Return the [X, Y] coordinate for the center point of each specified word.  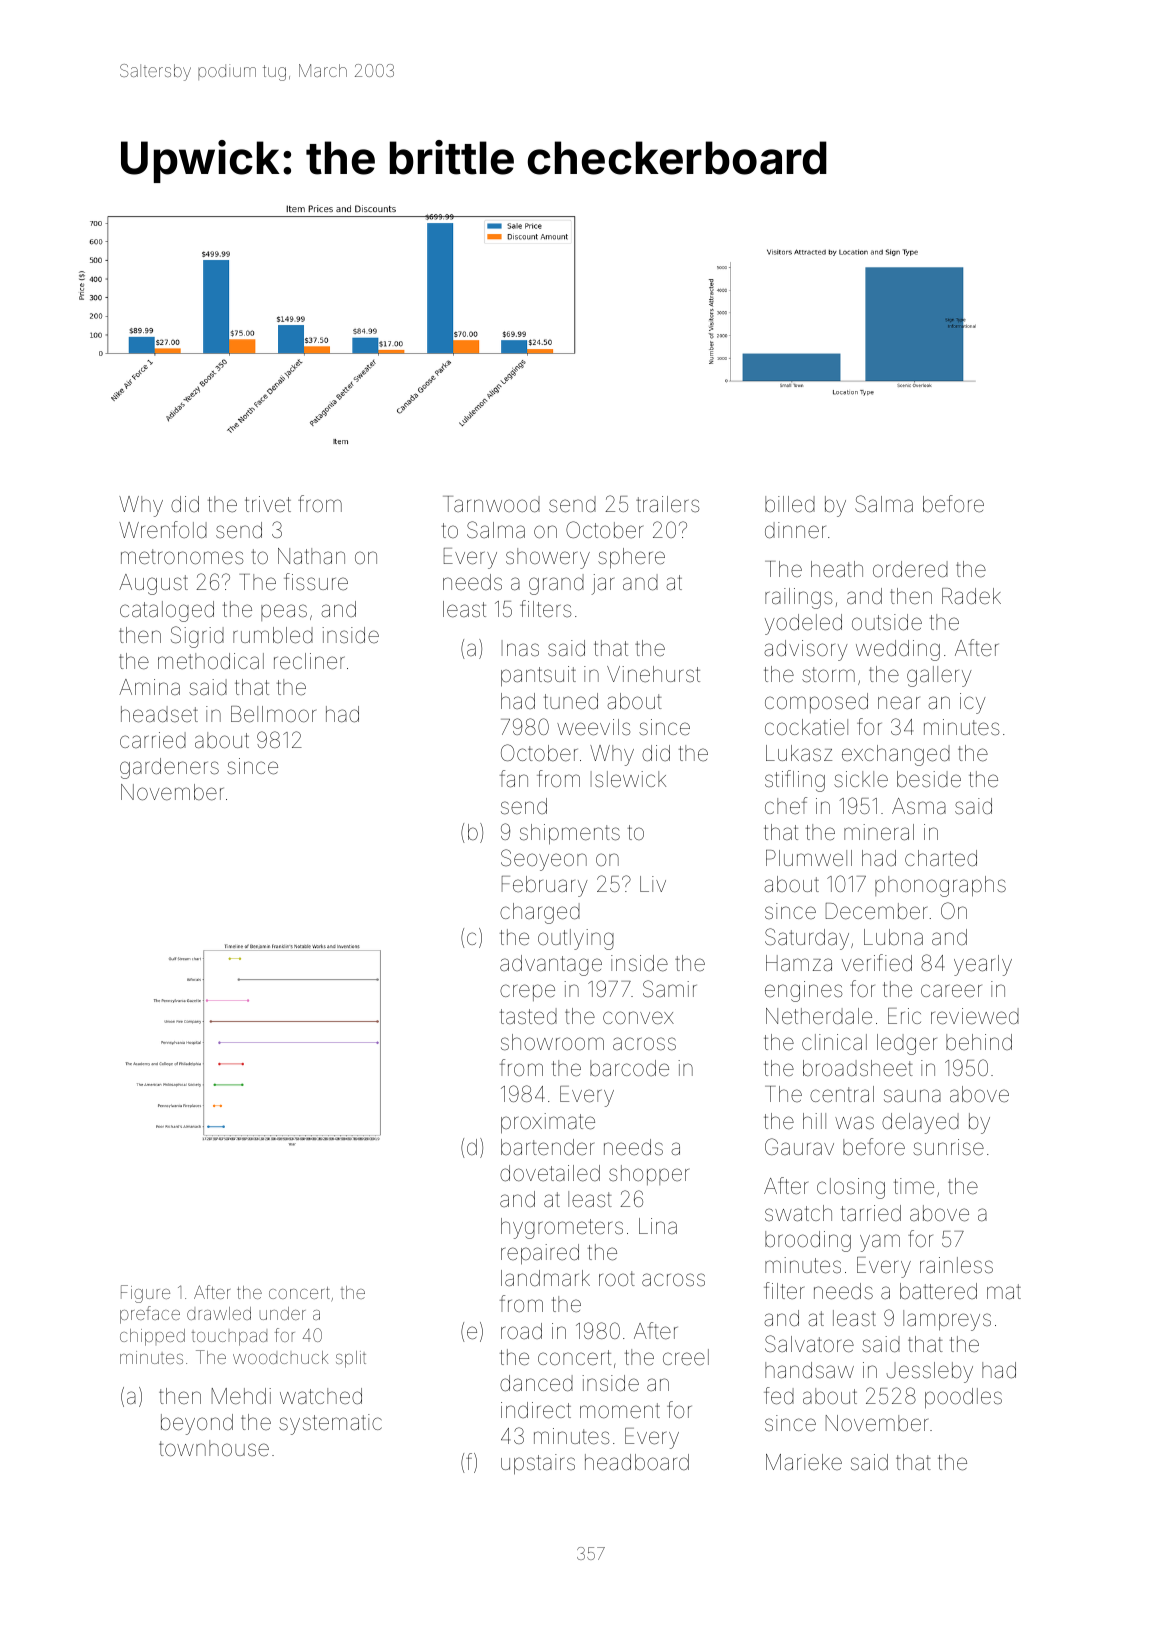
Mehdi [241, 1396]
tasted [528, 1016]
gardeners [169, 768]
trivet [268, 504]
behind [979, 1042]
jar [602, 584]
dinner [795, 530]
